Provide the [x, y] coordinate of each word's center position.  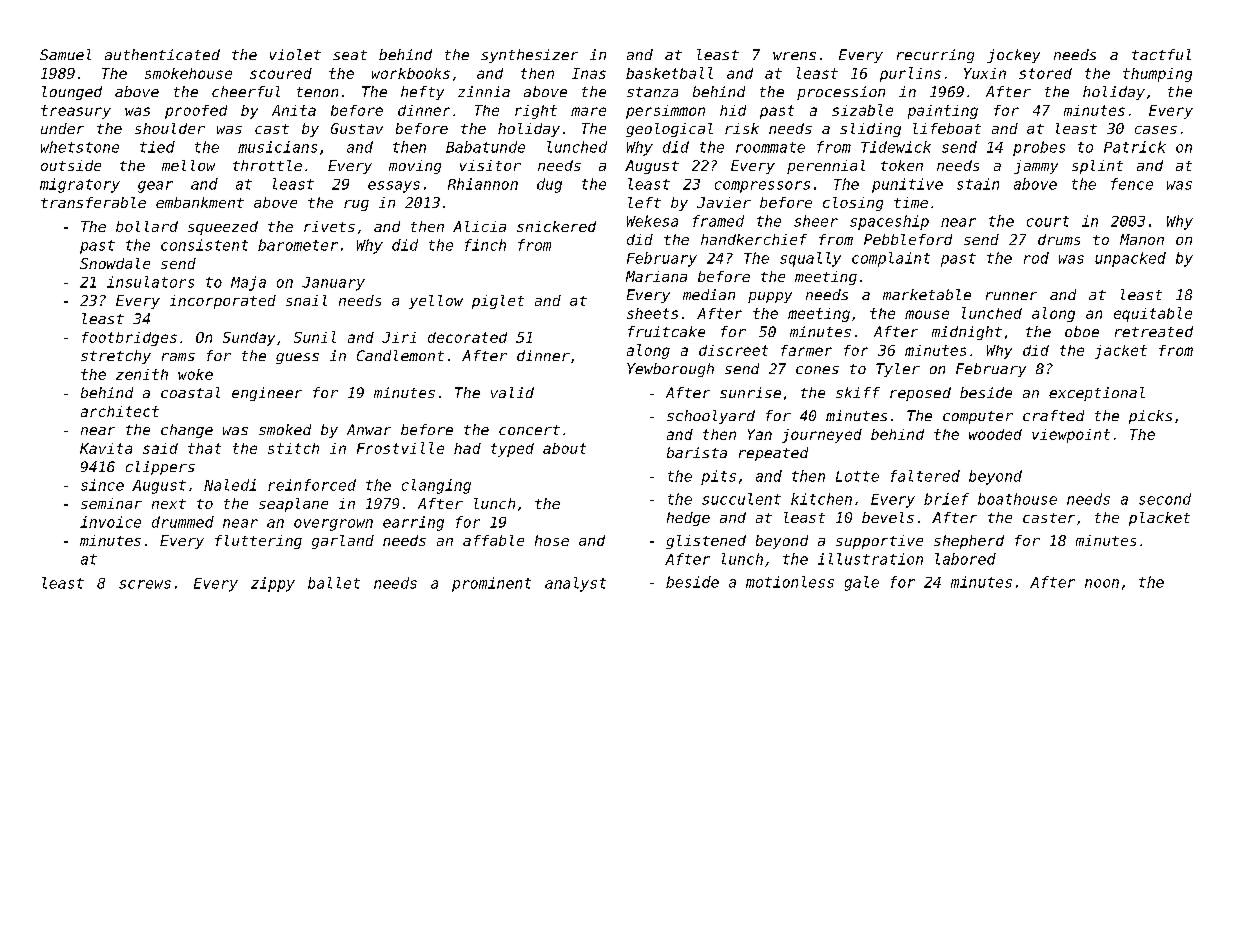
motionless [790, 582]
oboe [1082, 331]
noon [1102, 583]
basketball [669, 73]
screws [145, 584]
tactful [1161, 54]
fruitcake [666, 331]
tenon [317, 92]
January [333, 284]
